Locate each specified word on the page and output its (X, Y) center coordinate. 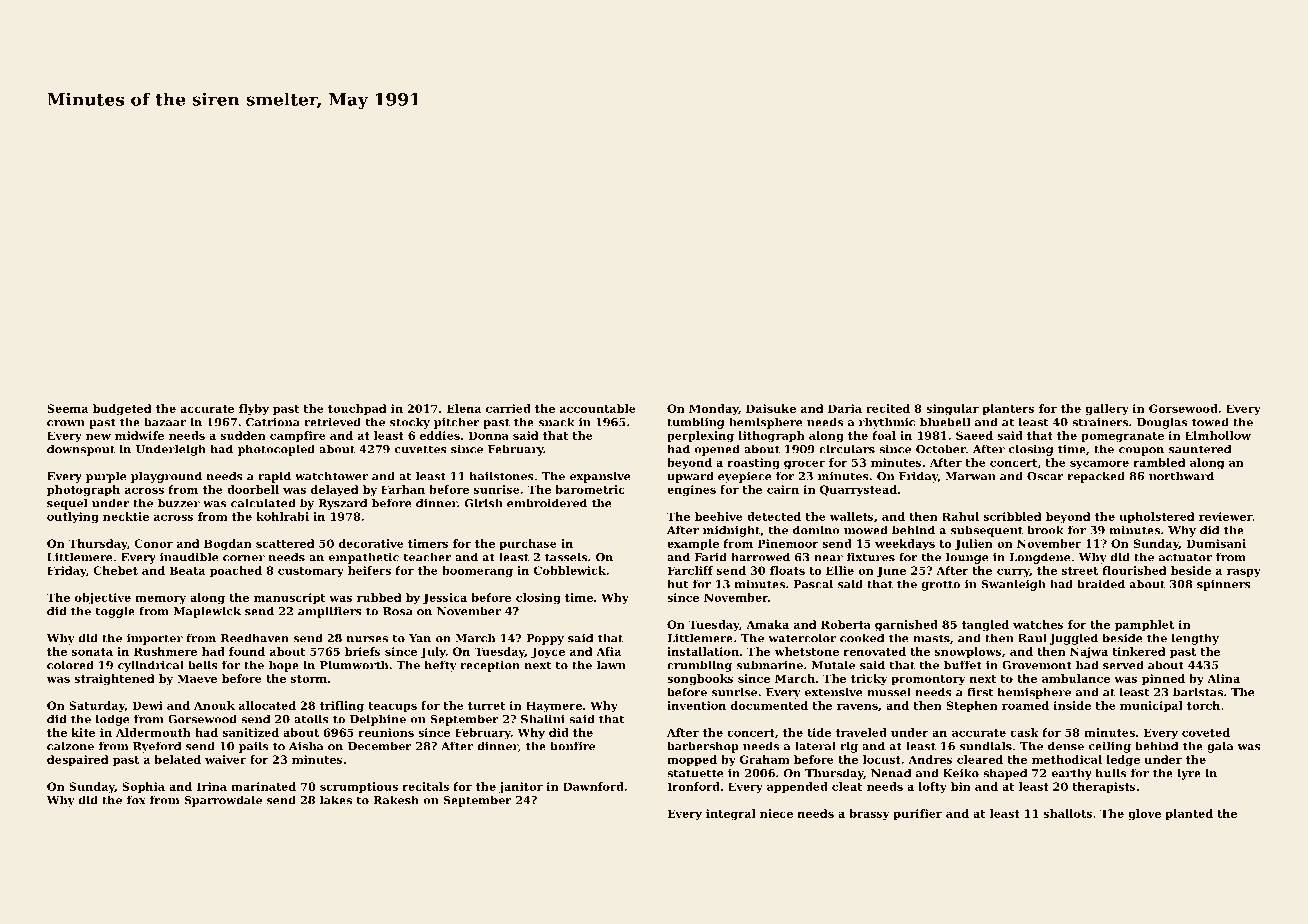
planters (1008, 409)
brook (1045, 530)
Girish (483, 503)
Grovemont (1037, 665)
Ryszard (342, 504)
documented (769, 705)
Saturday (97, 706)
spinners (1224, 585)
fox (136, 800)
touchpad (357, 409)
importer (155, 639)
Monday (713, 409)
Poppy (545, 639)
